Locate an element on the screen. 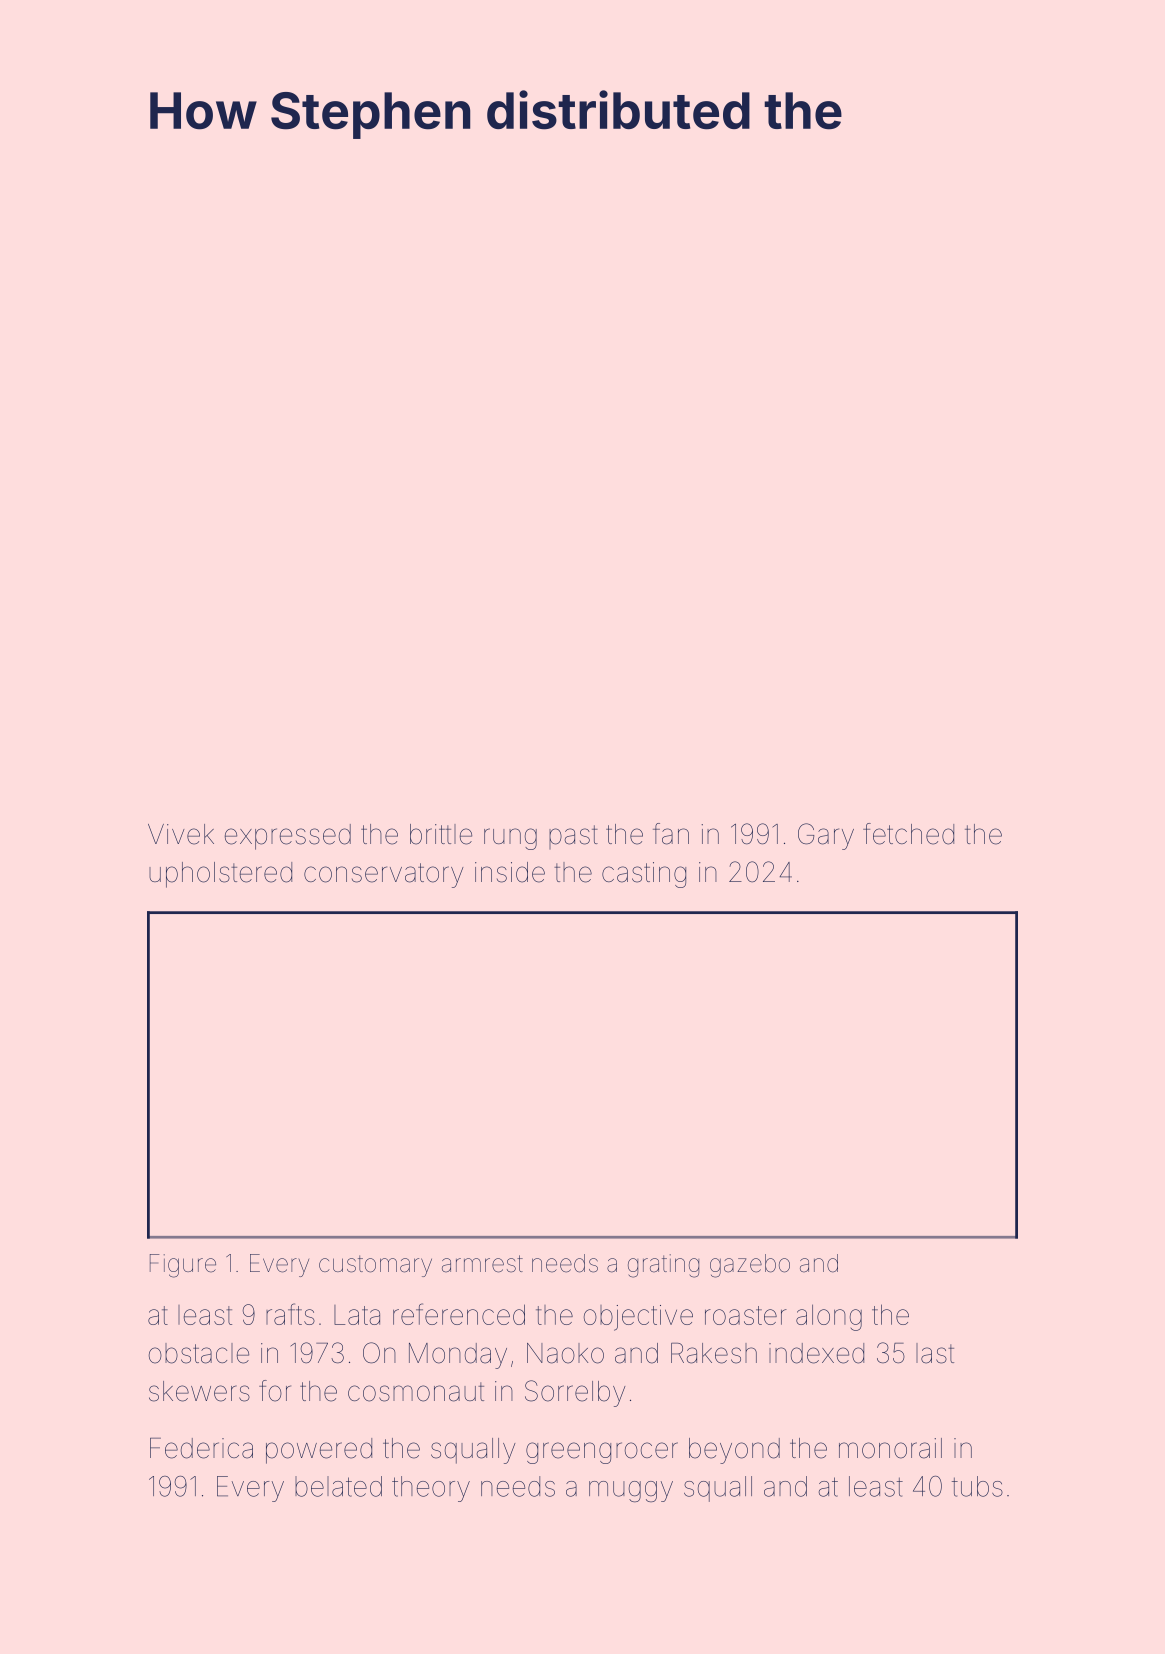  gazebo is located at coordinates (750, 1266).
